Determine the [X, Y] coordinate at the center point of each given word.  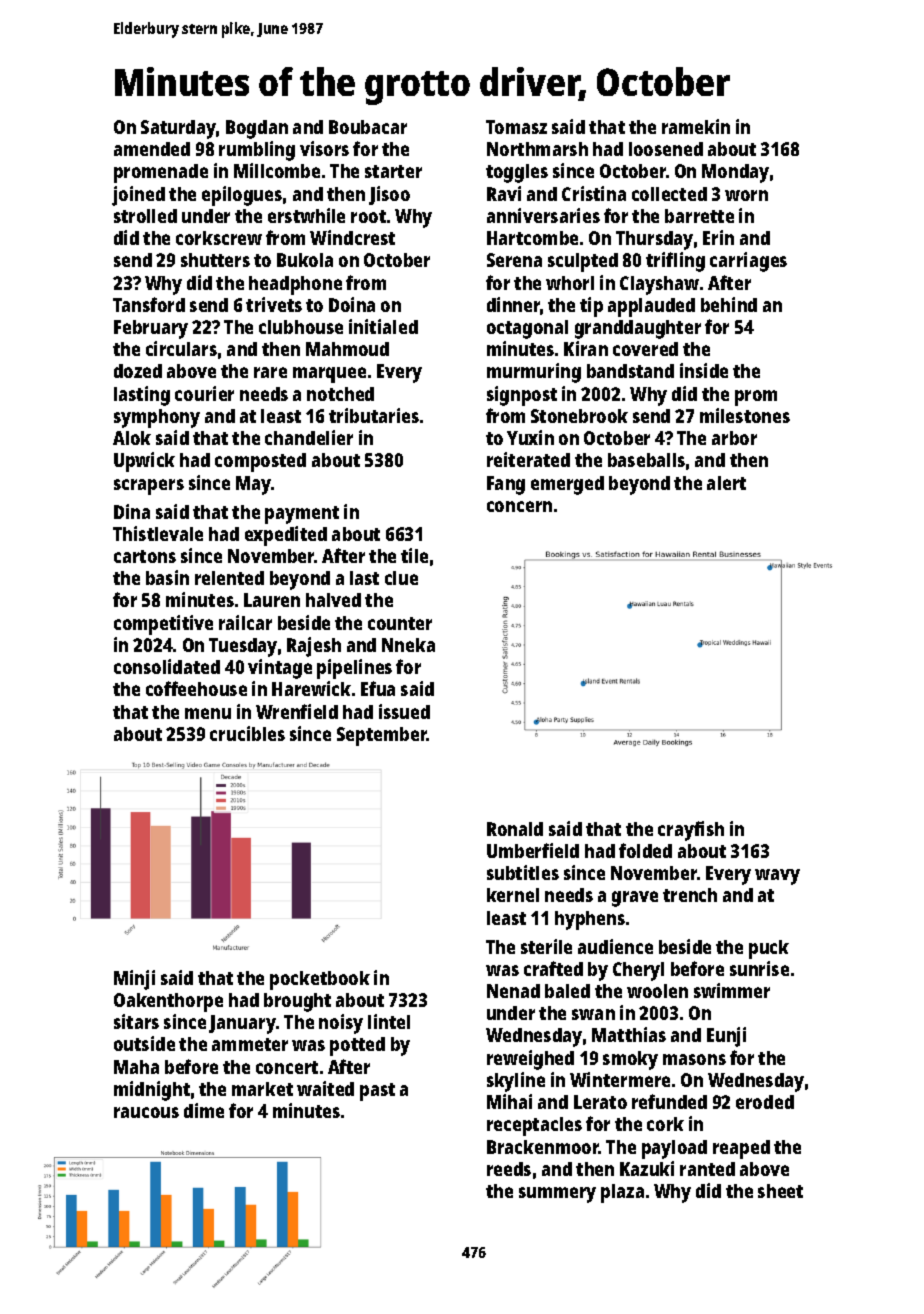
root [368, 216]
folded [645, 850]
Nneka [408, 645]
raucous [146, 1112]
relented [229, 578]
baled [567, 991]
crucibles [247, 733]
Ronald [515, 829]
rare [270, 372]
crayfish [691, 831]
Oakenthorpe [168, 1002]
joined [138, 196]
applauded [651, 307]
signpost [522, 396]
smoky [630, 1060]
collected [669, 194]
